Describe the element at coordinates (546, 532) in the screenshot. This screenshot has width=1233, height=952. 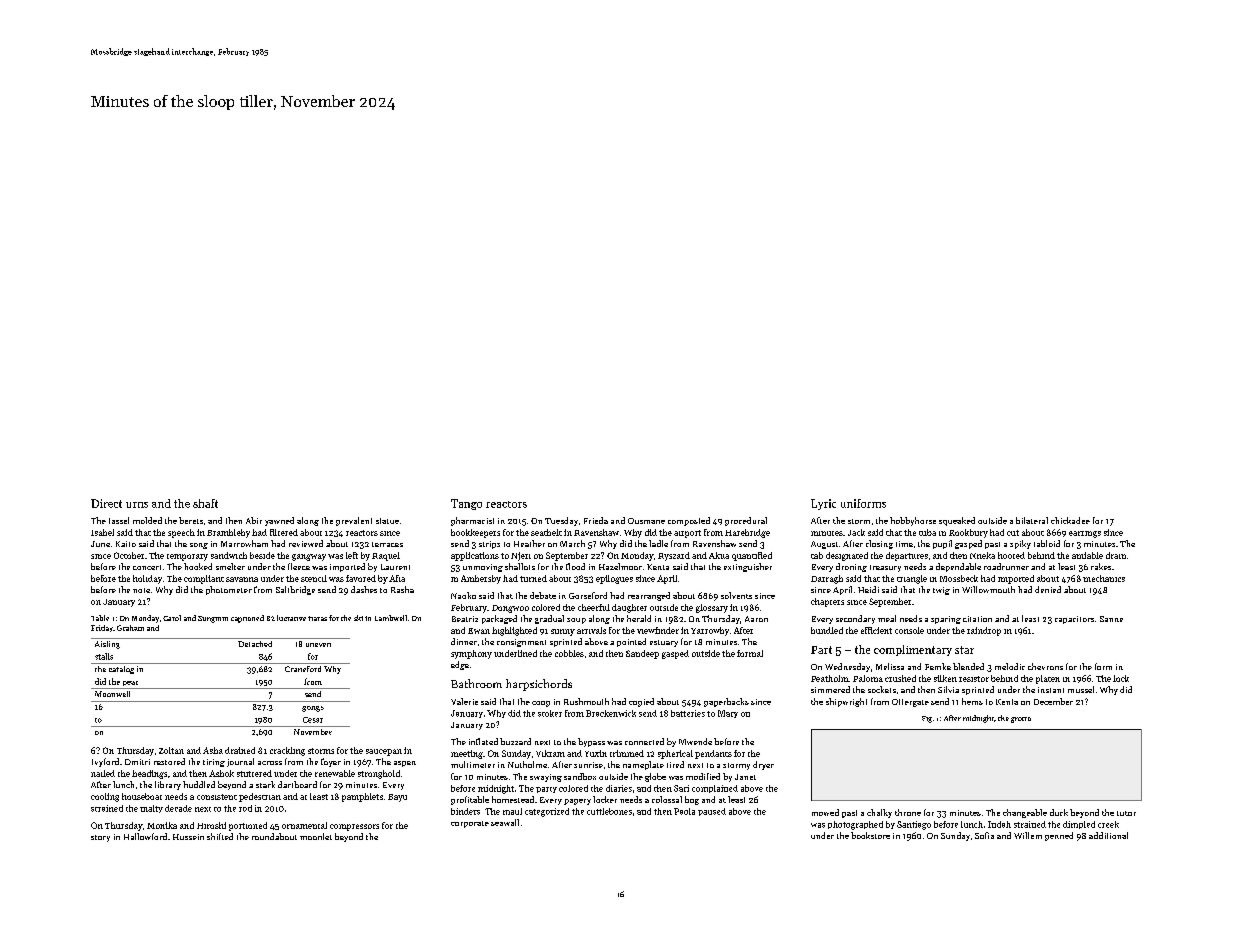
I see `seatbelt` at that location.
